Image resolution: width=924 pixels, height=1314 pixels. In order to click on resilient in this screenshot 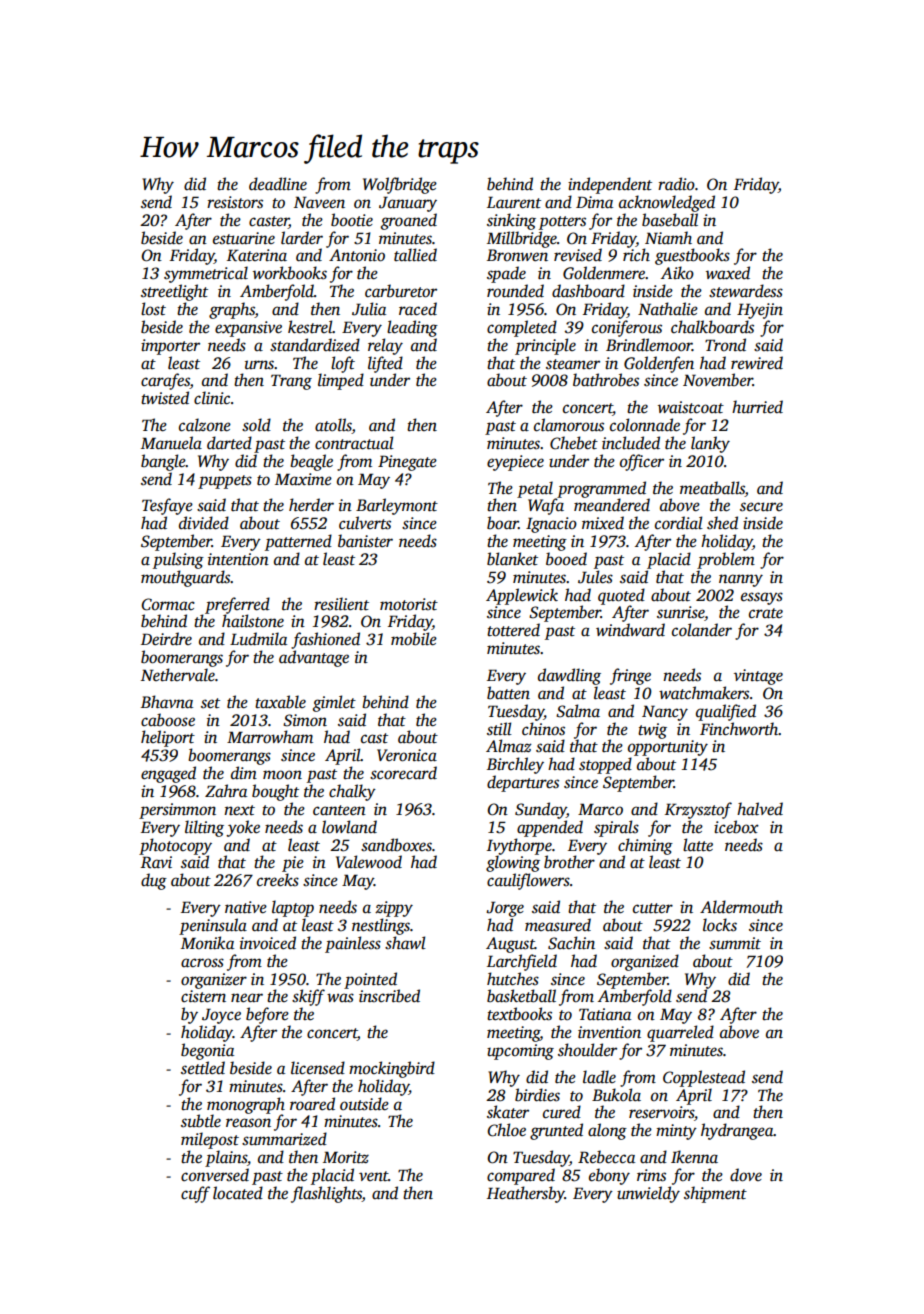, I will do `click(341, 604)`.
